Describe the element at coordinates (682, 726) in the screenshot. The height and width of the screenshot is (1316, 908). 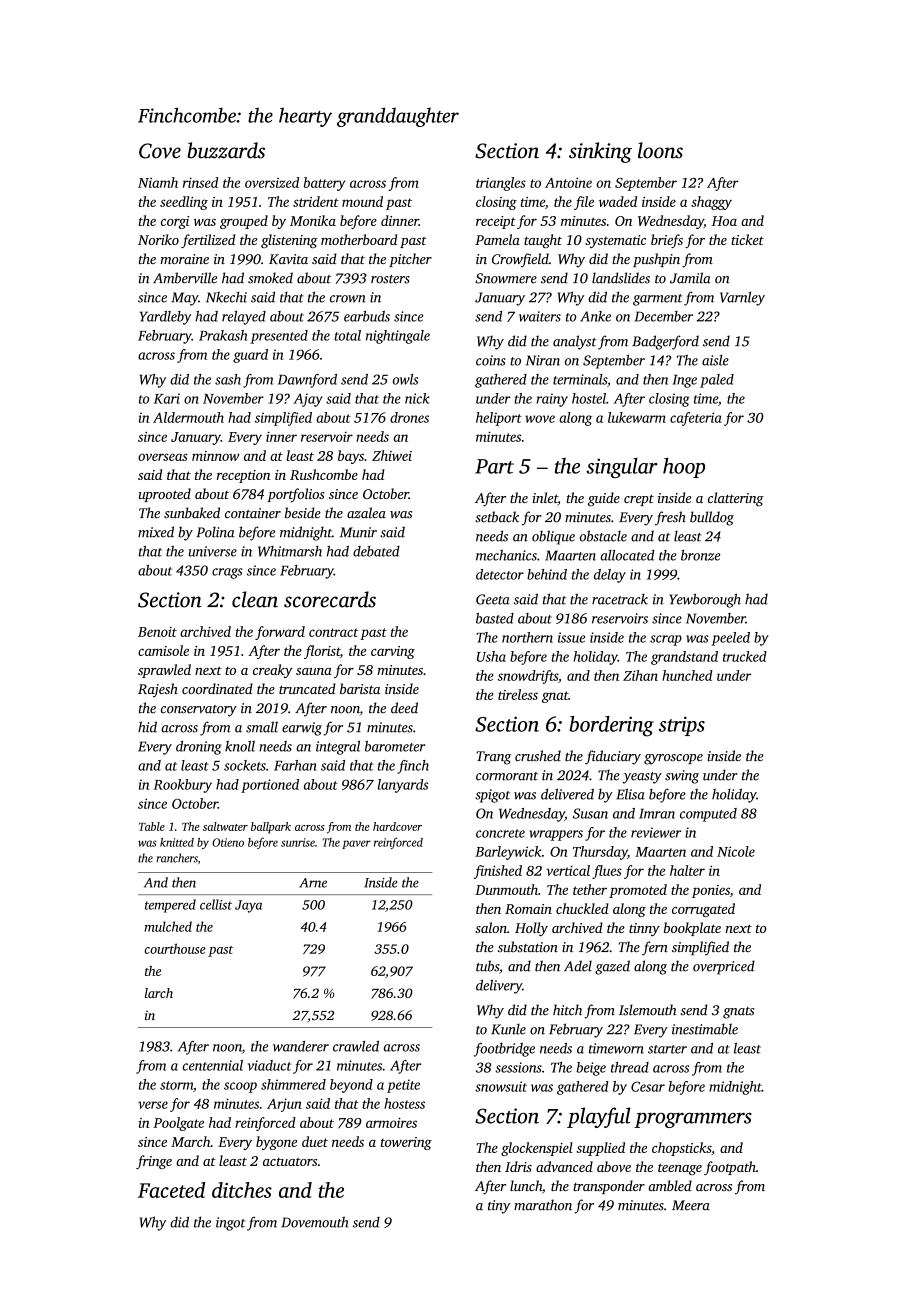
I see `strips` at that location.
